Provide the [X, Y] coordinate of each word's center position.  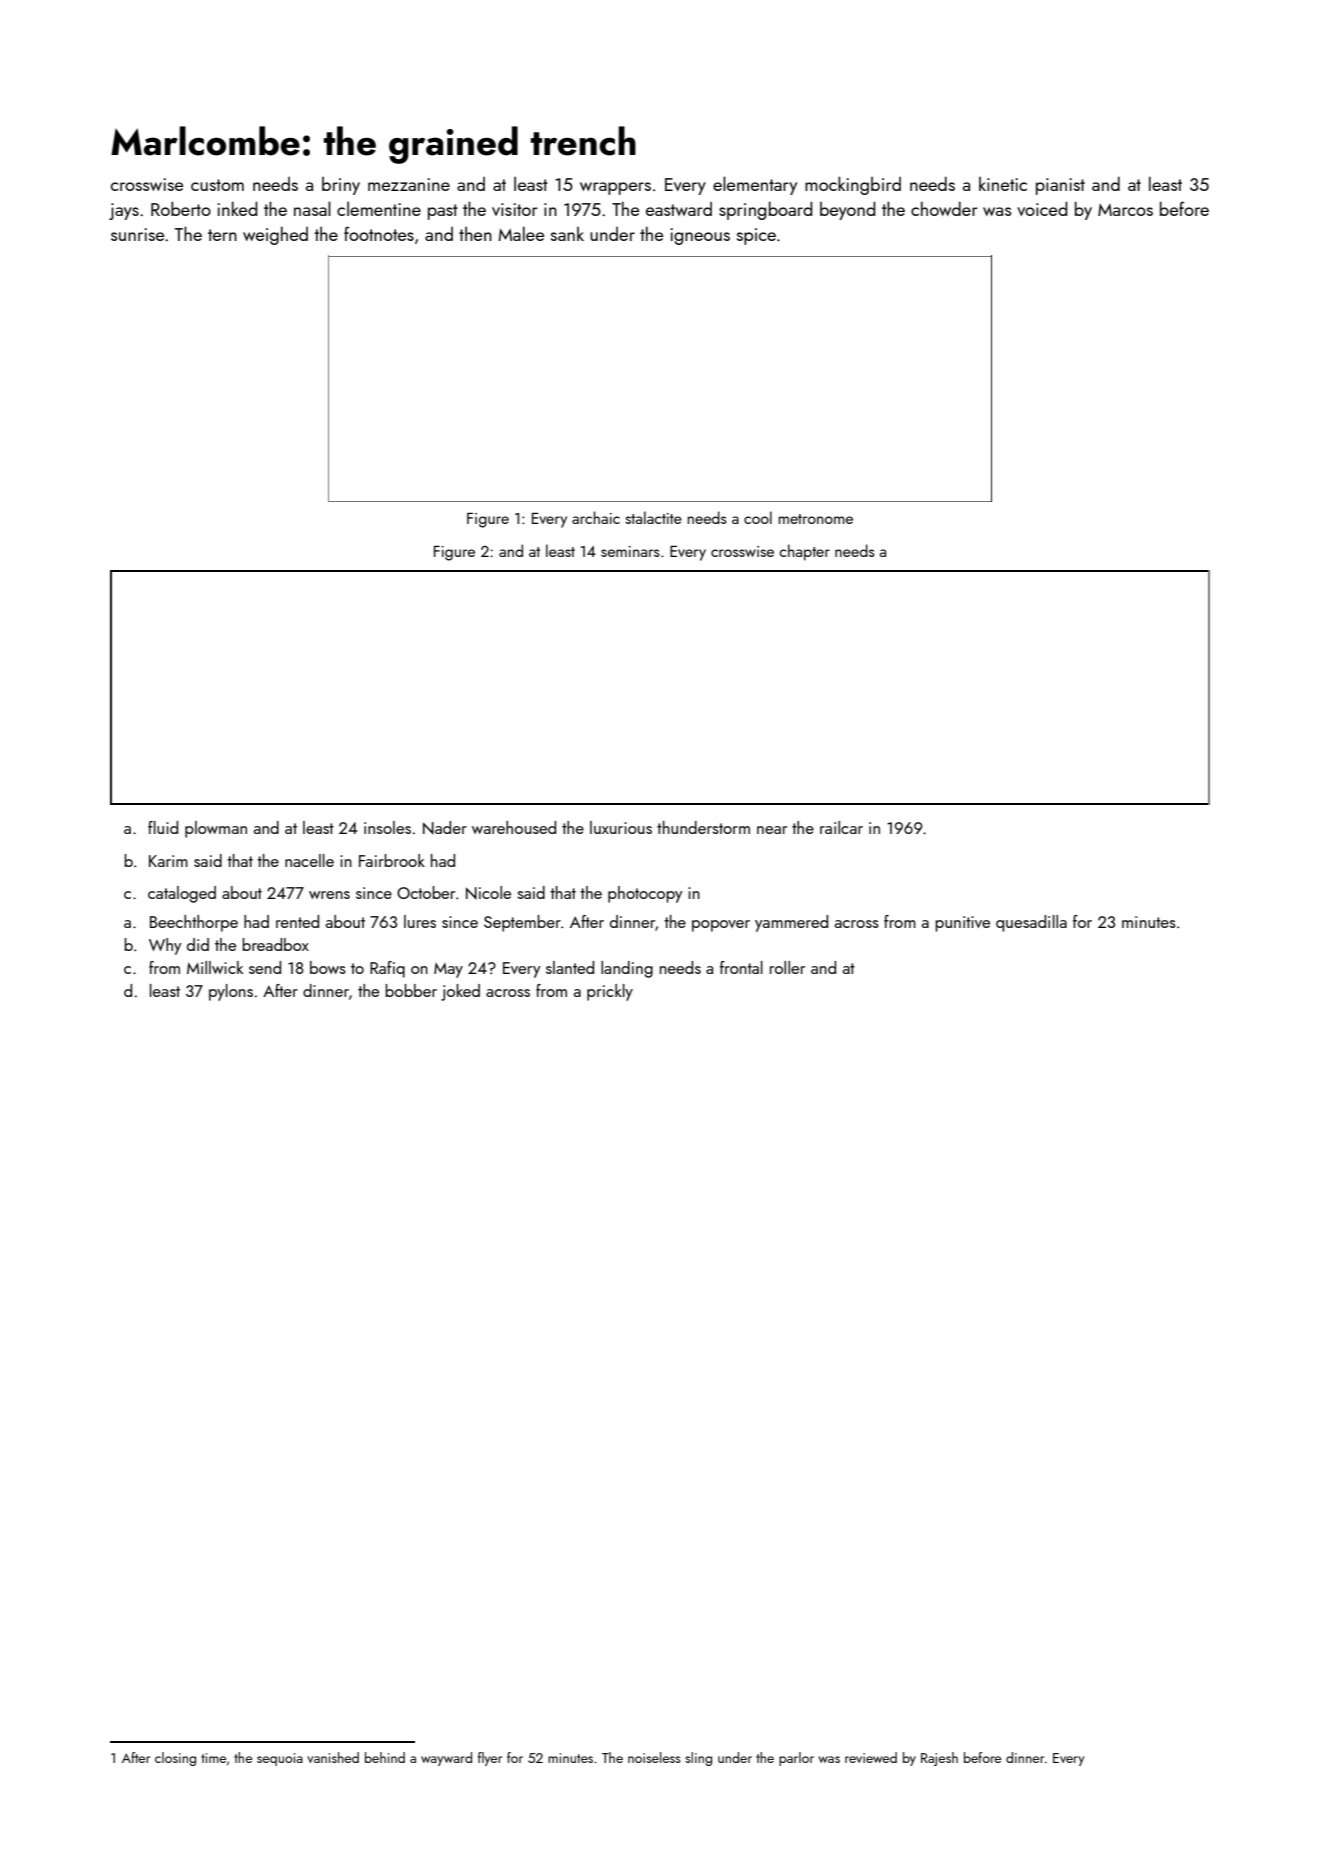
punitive [962, 924]
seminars [630, 551]
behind [385, 1757]
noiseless [654, 1757]
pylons [231, 992]
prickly [610, 992]
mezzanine [409, 184]
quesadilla [1031, 923]
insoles [387, 827]
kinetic [1003, 184]
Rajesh [939, 1759]
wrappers [615, 188]
